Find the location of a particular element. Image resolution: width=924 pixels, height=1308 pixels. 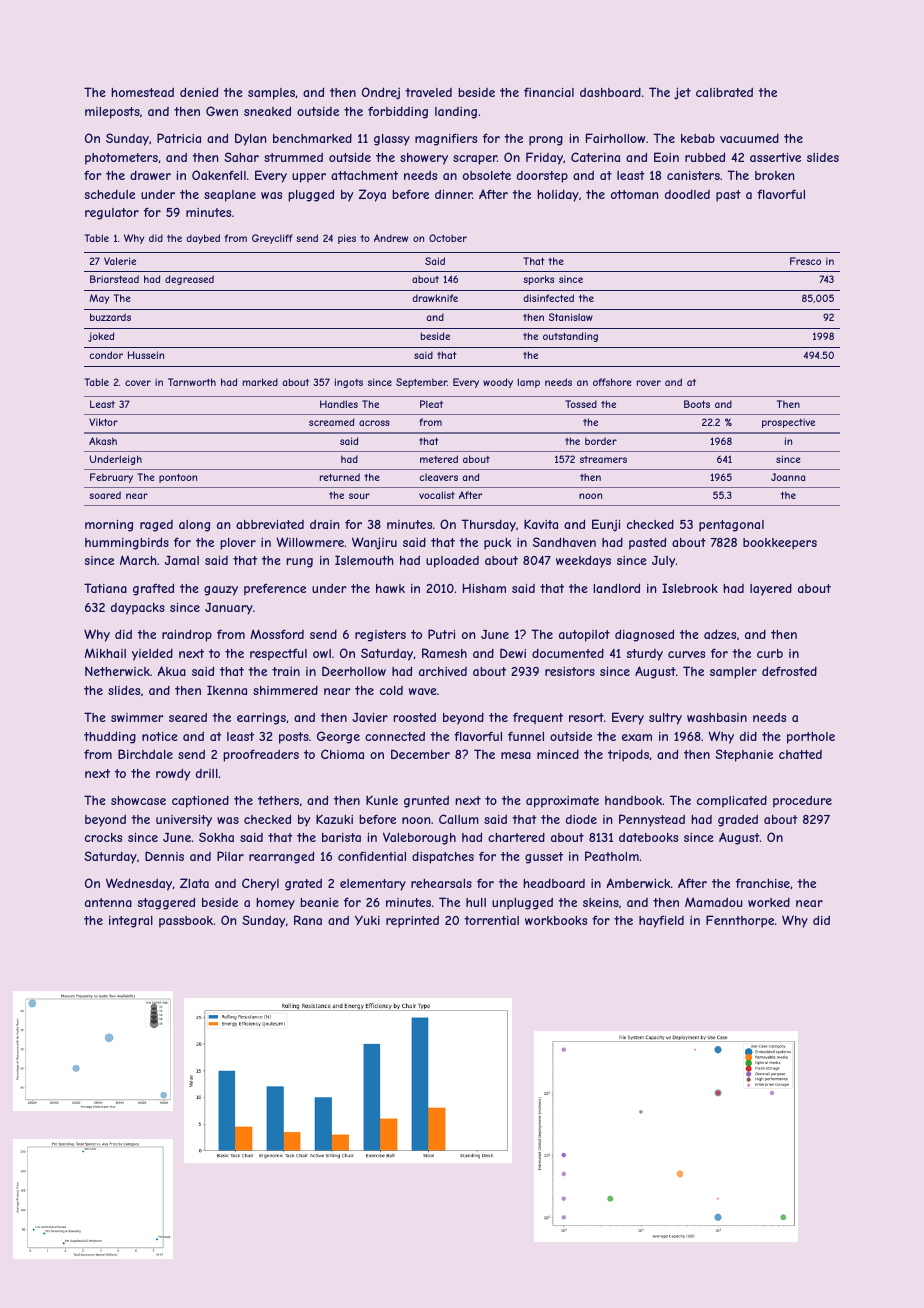

Tarnworth is located at coordinates (192, 382).
